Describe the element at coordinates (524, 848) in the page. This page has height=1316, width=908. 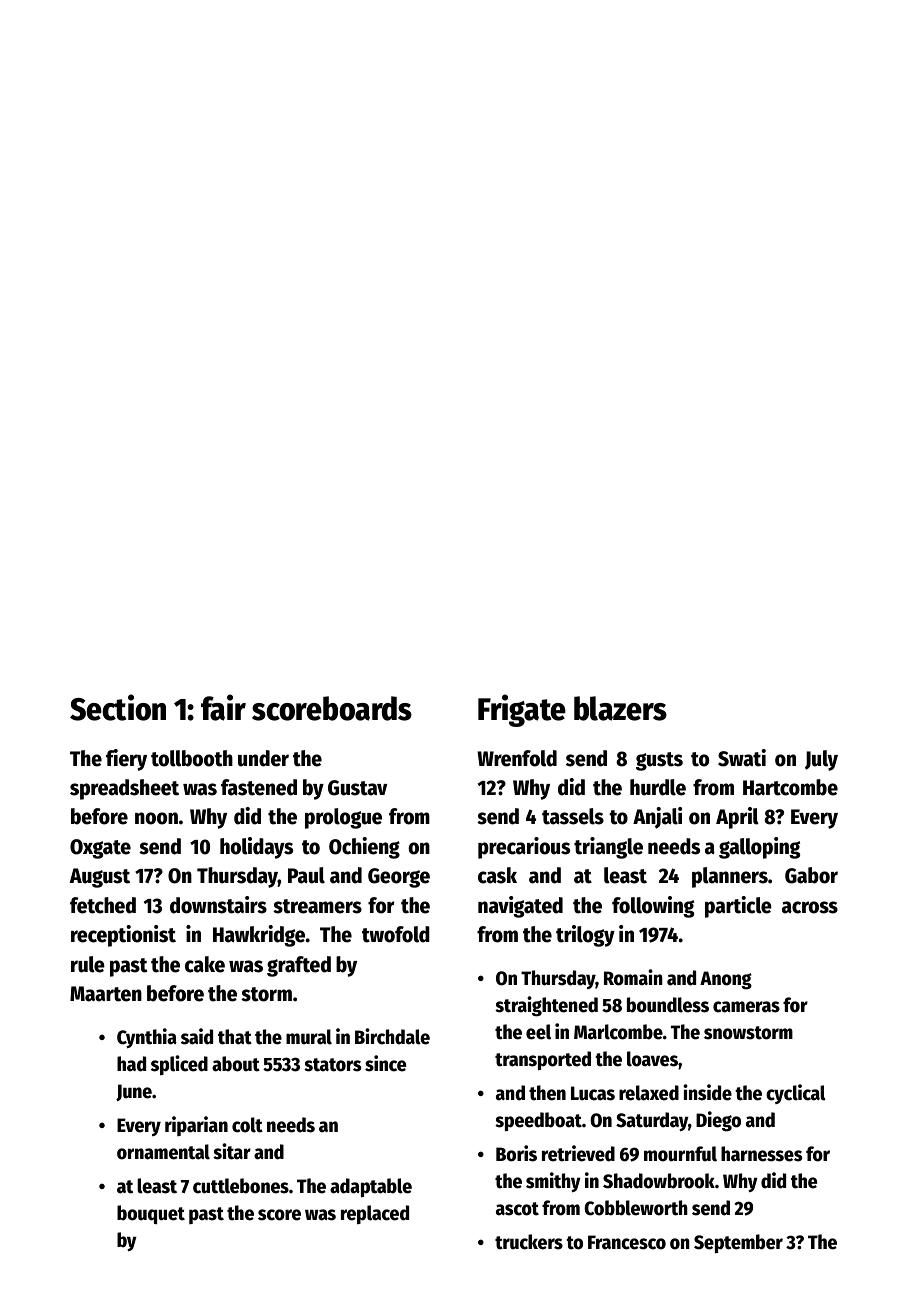
I see `precarious` at that location.
